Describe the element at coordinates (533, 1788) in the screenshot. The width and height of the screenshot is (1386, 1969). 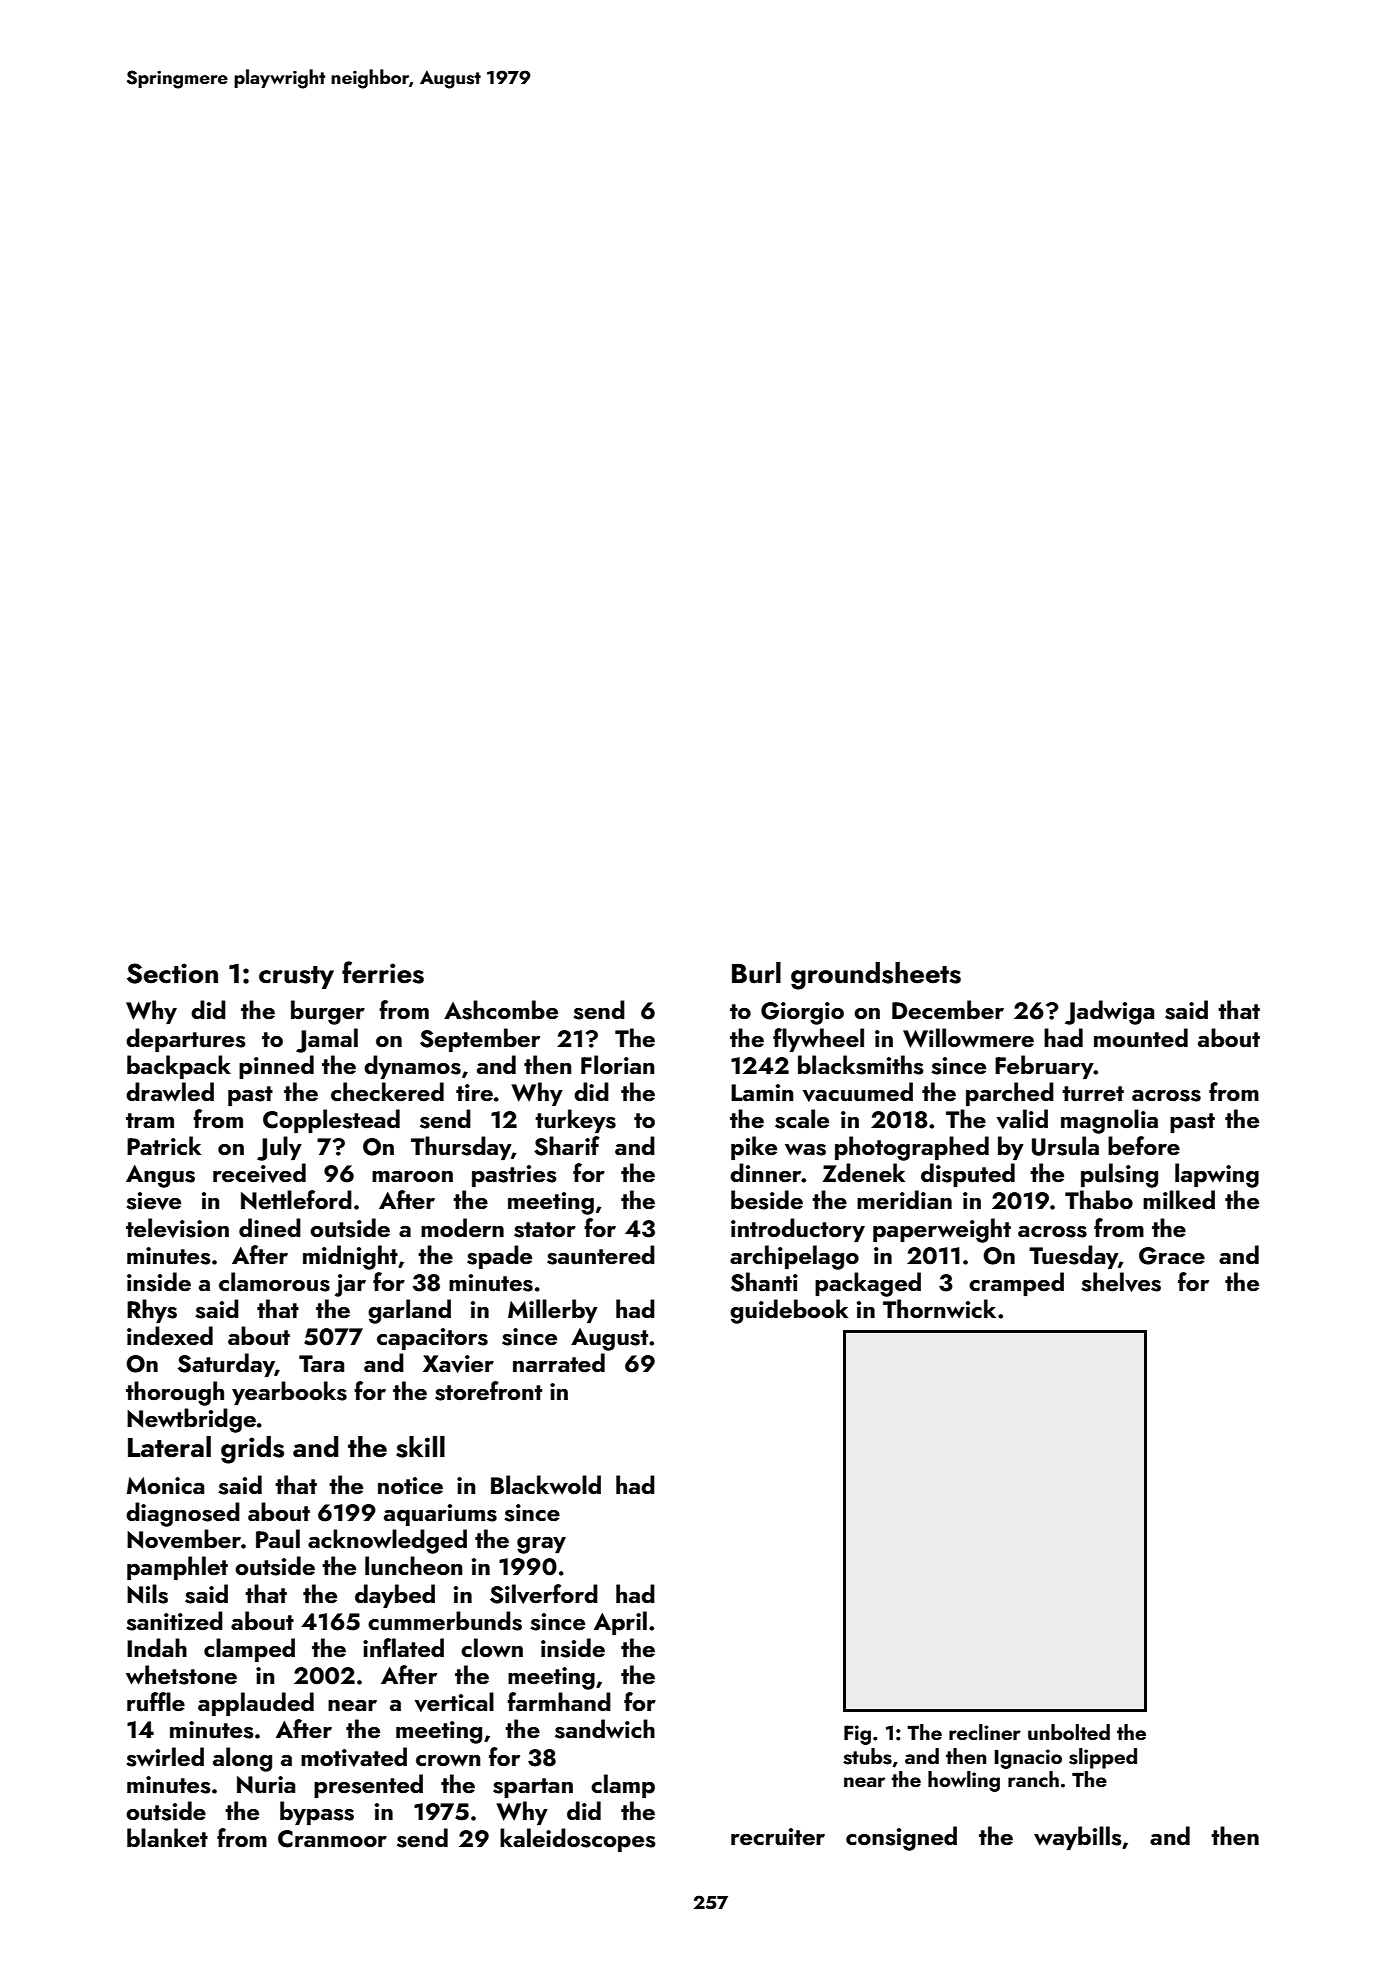
I see `spartan` at that location.
